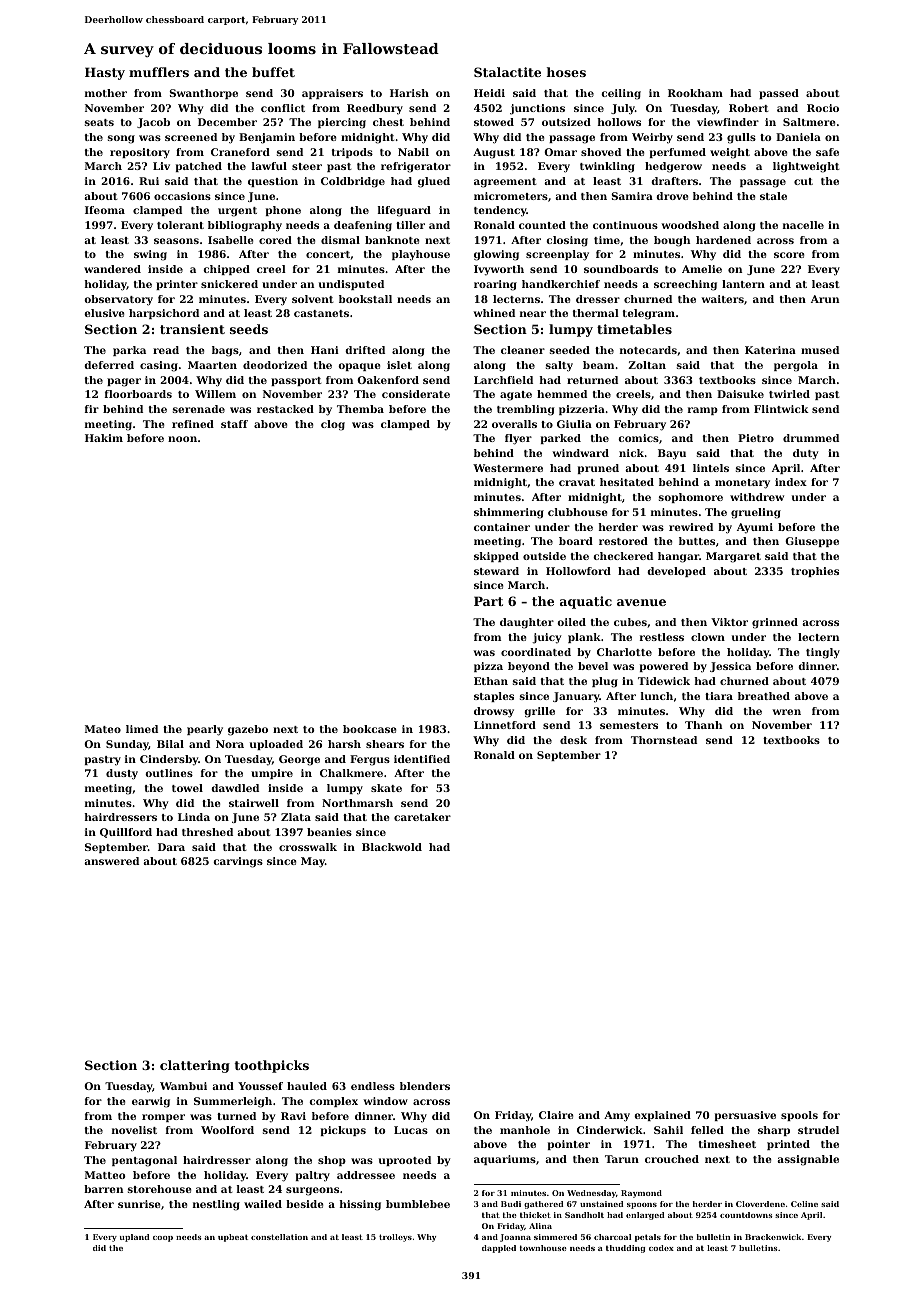  Describe the element at coordinates (104, 438) in the screenshot. I see `Hakim` at that location.
